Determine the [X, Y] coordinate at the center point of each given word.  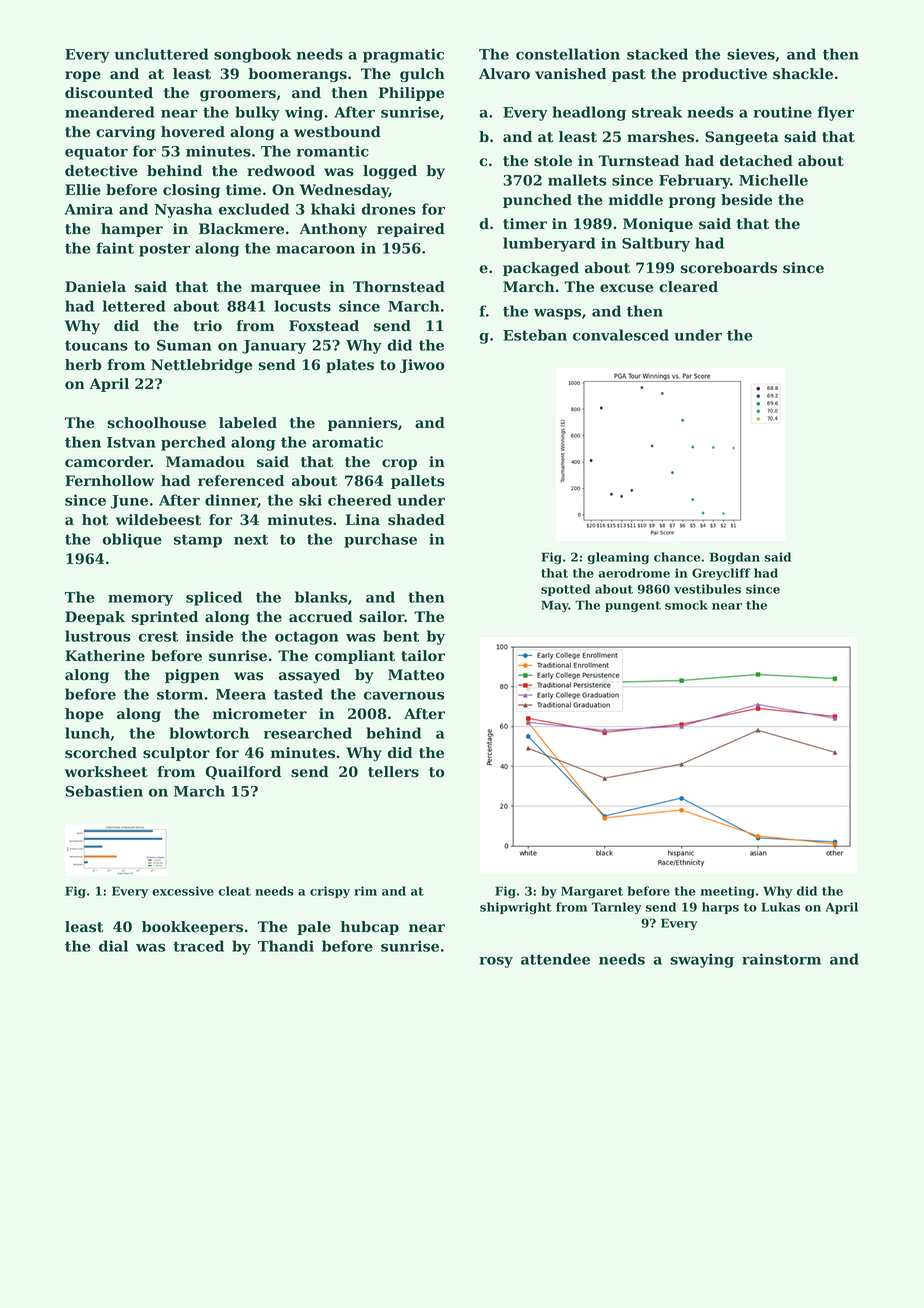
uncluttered [161, 54]
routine [782, 112]
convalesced [621, 335]
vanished [571, 74]
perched [193, 443]
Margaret [592, 892]
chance [677, 557]
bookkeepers [192, 928]
